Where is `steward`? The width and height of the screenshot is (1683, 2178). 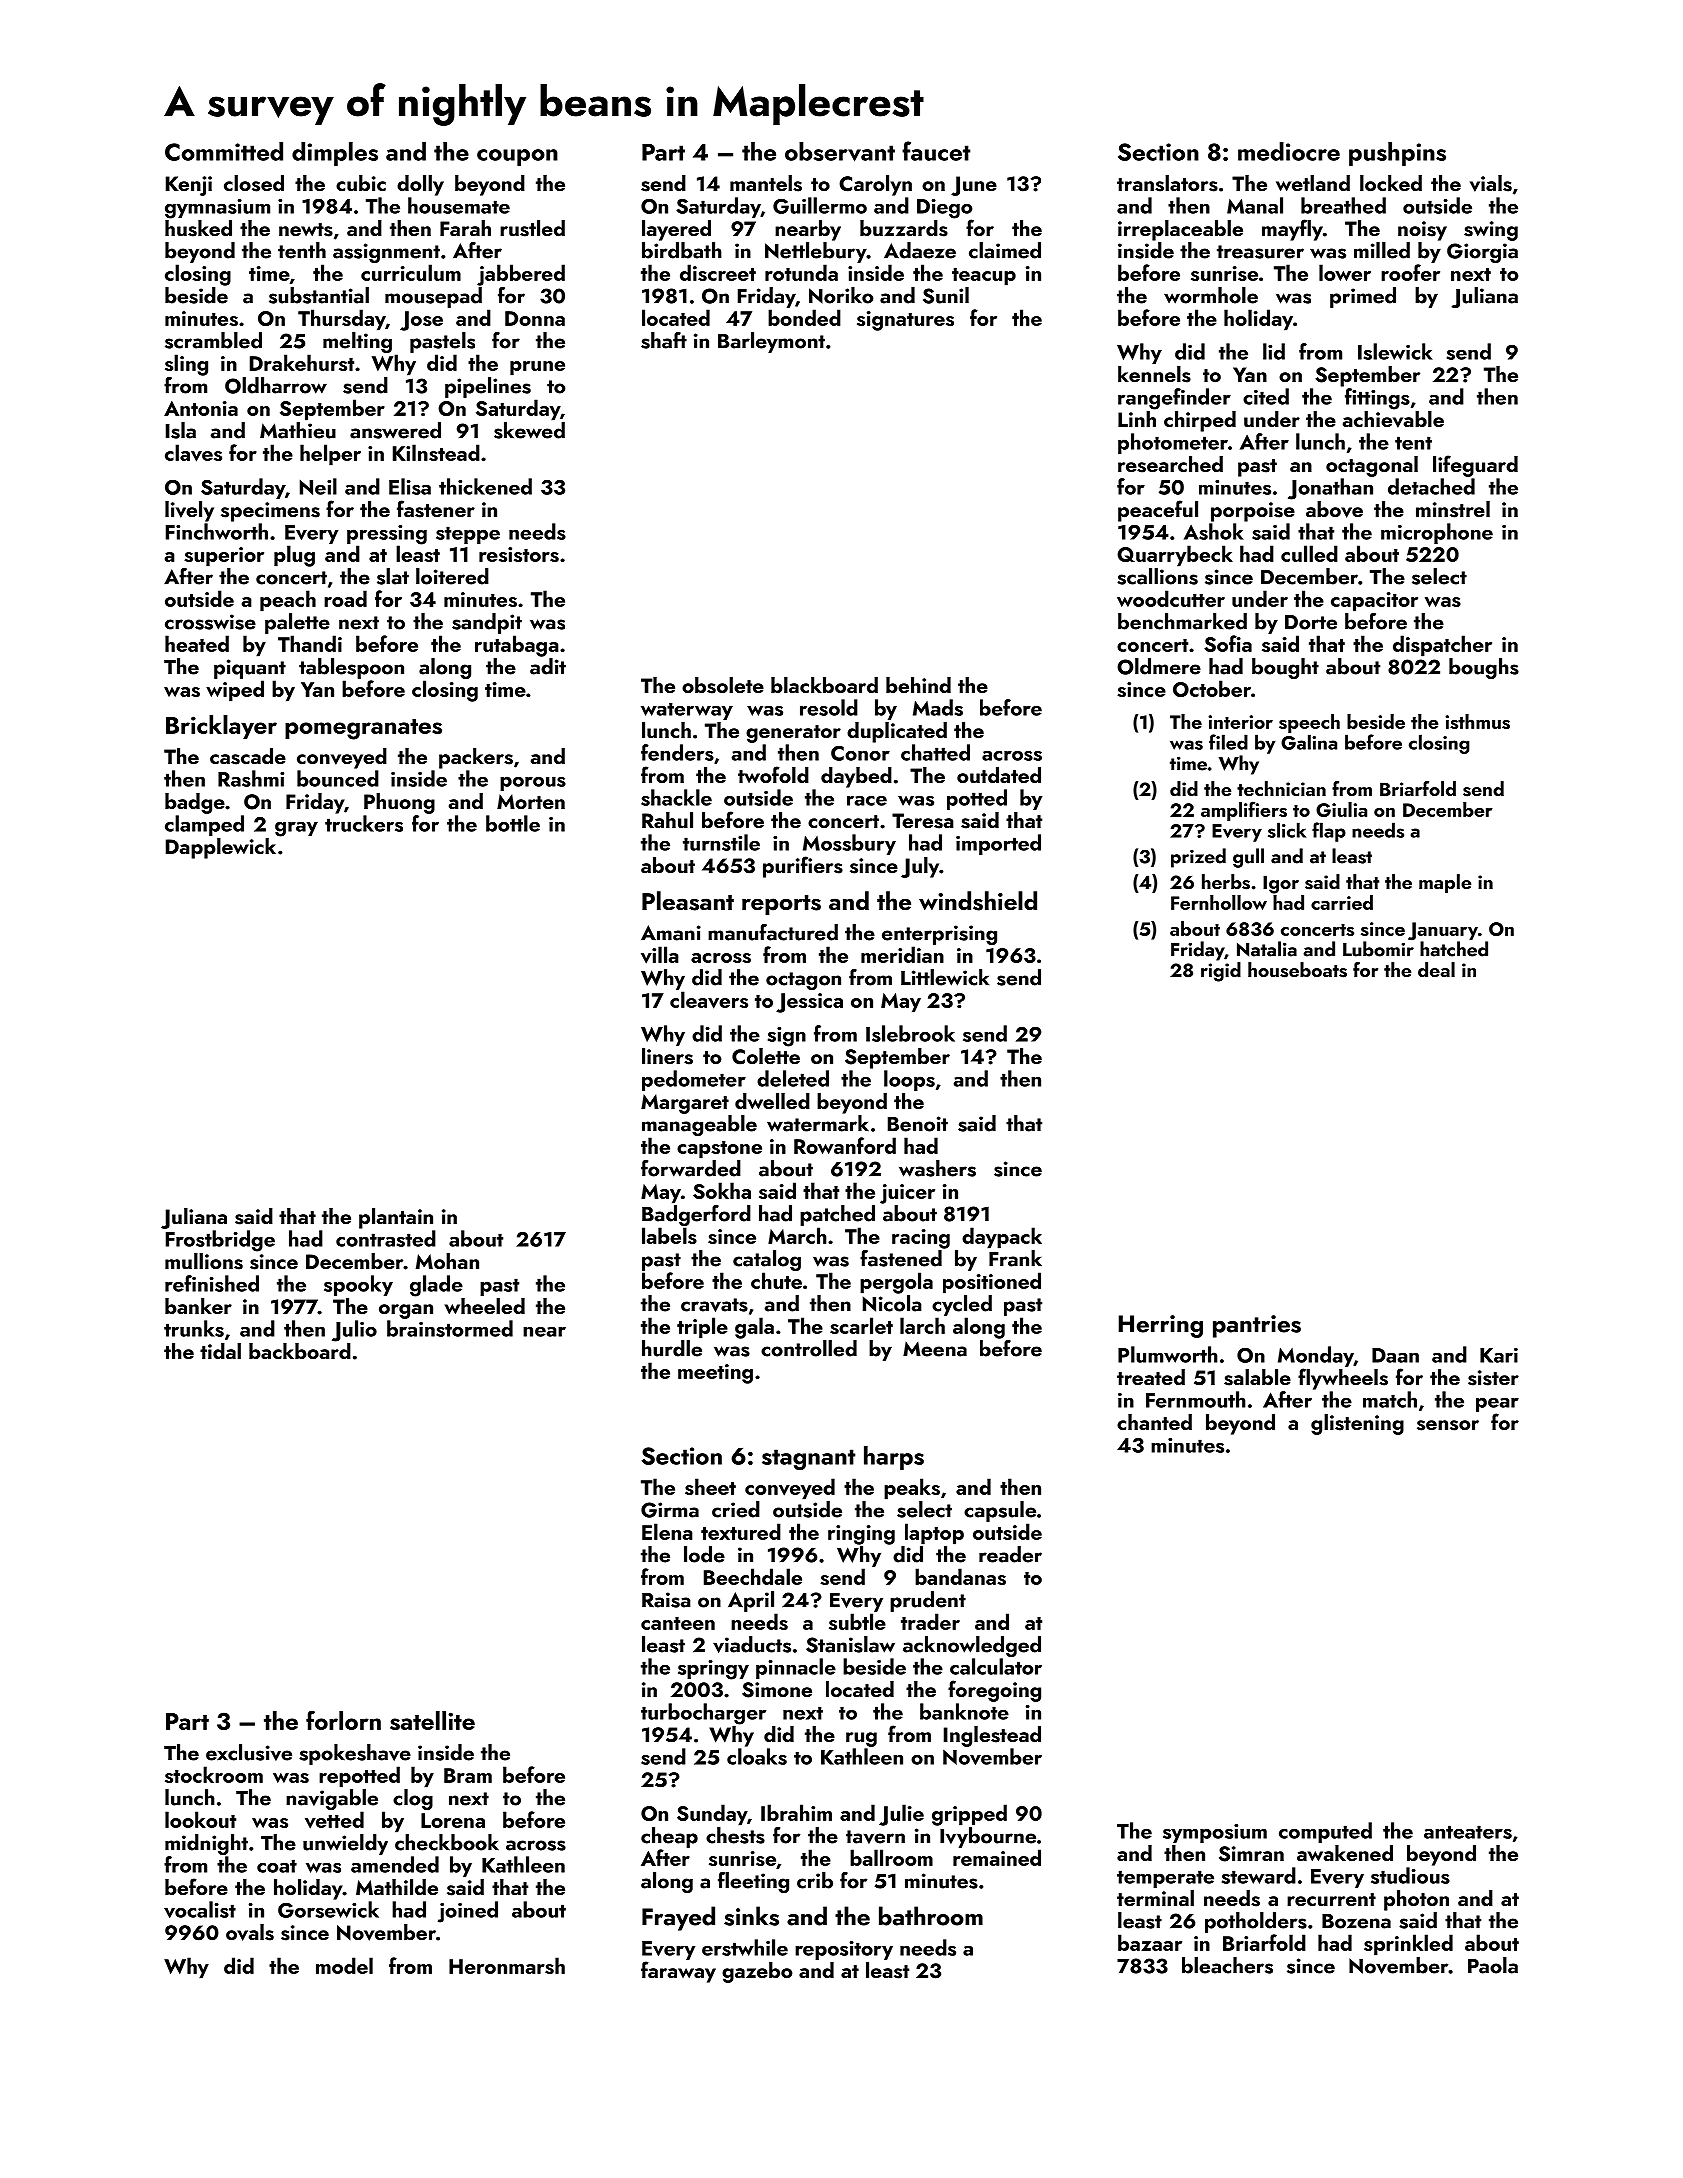 steward is located at coordinates (1259, 1875).
